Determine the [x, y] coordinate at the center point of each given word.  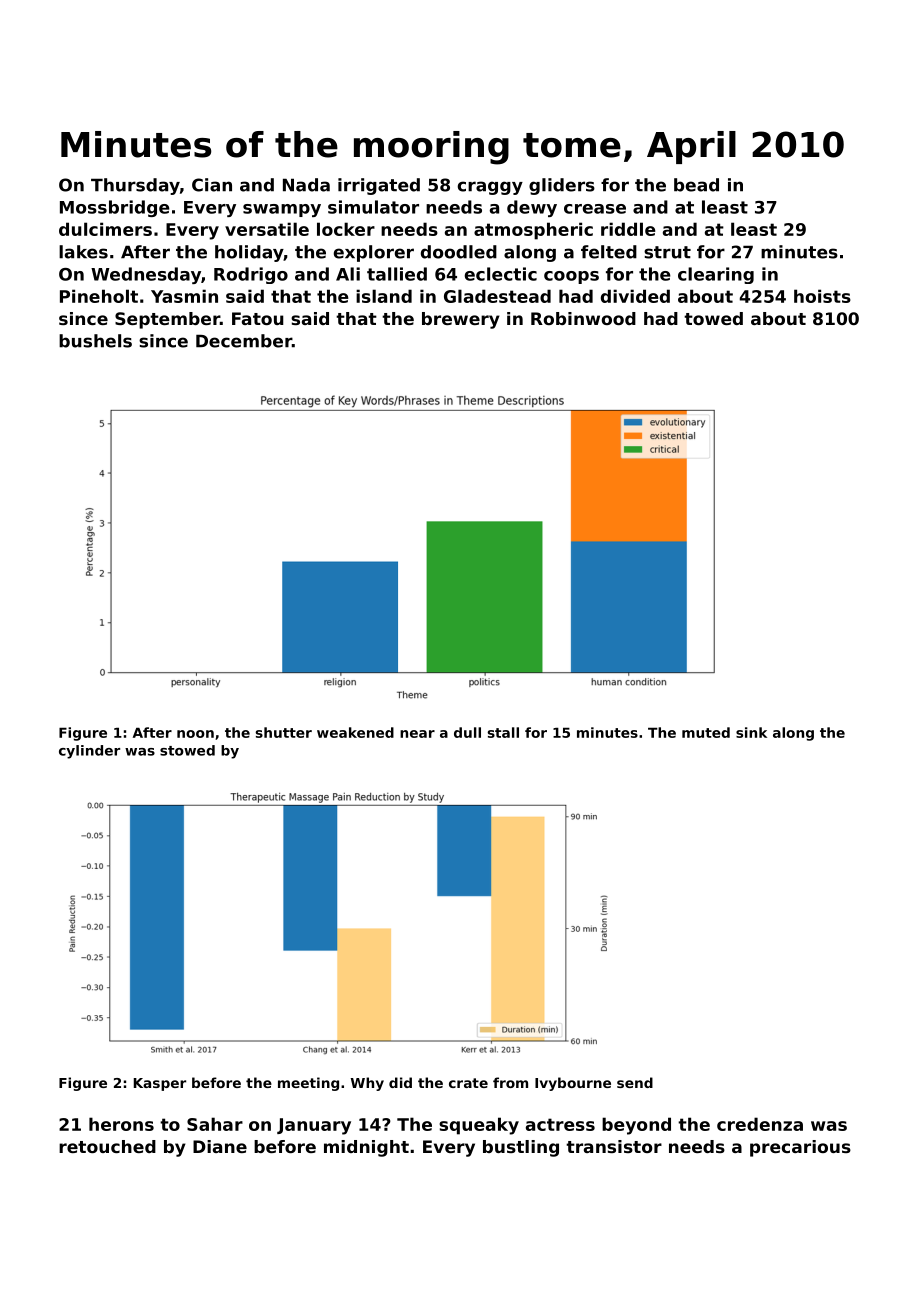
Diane [220, 1146]
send [635, 1082]
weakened [355, 732]
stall [503, 732]
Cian [212, 185]
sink [751, 732]
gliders [562, 186]
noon [195, 734]
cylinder [89, 752]
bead [696, 185]
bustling [521, 1148]
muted [706, 732]
